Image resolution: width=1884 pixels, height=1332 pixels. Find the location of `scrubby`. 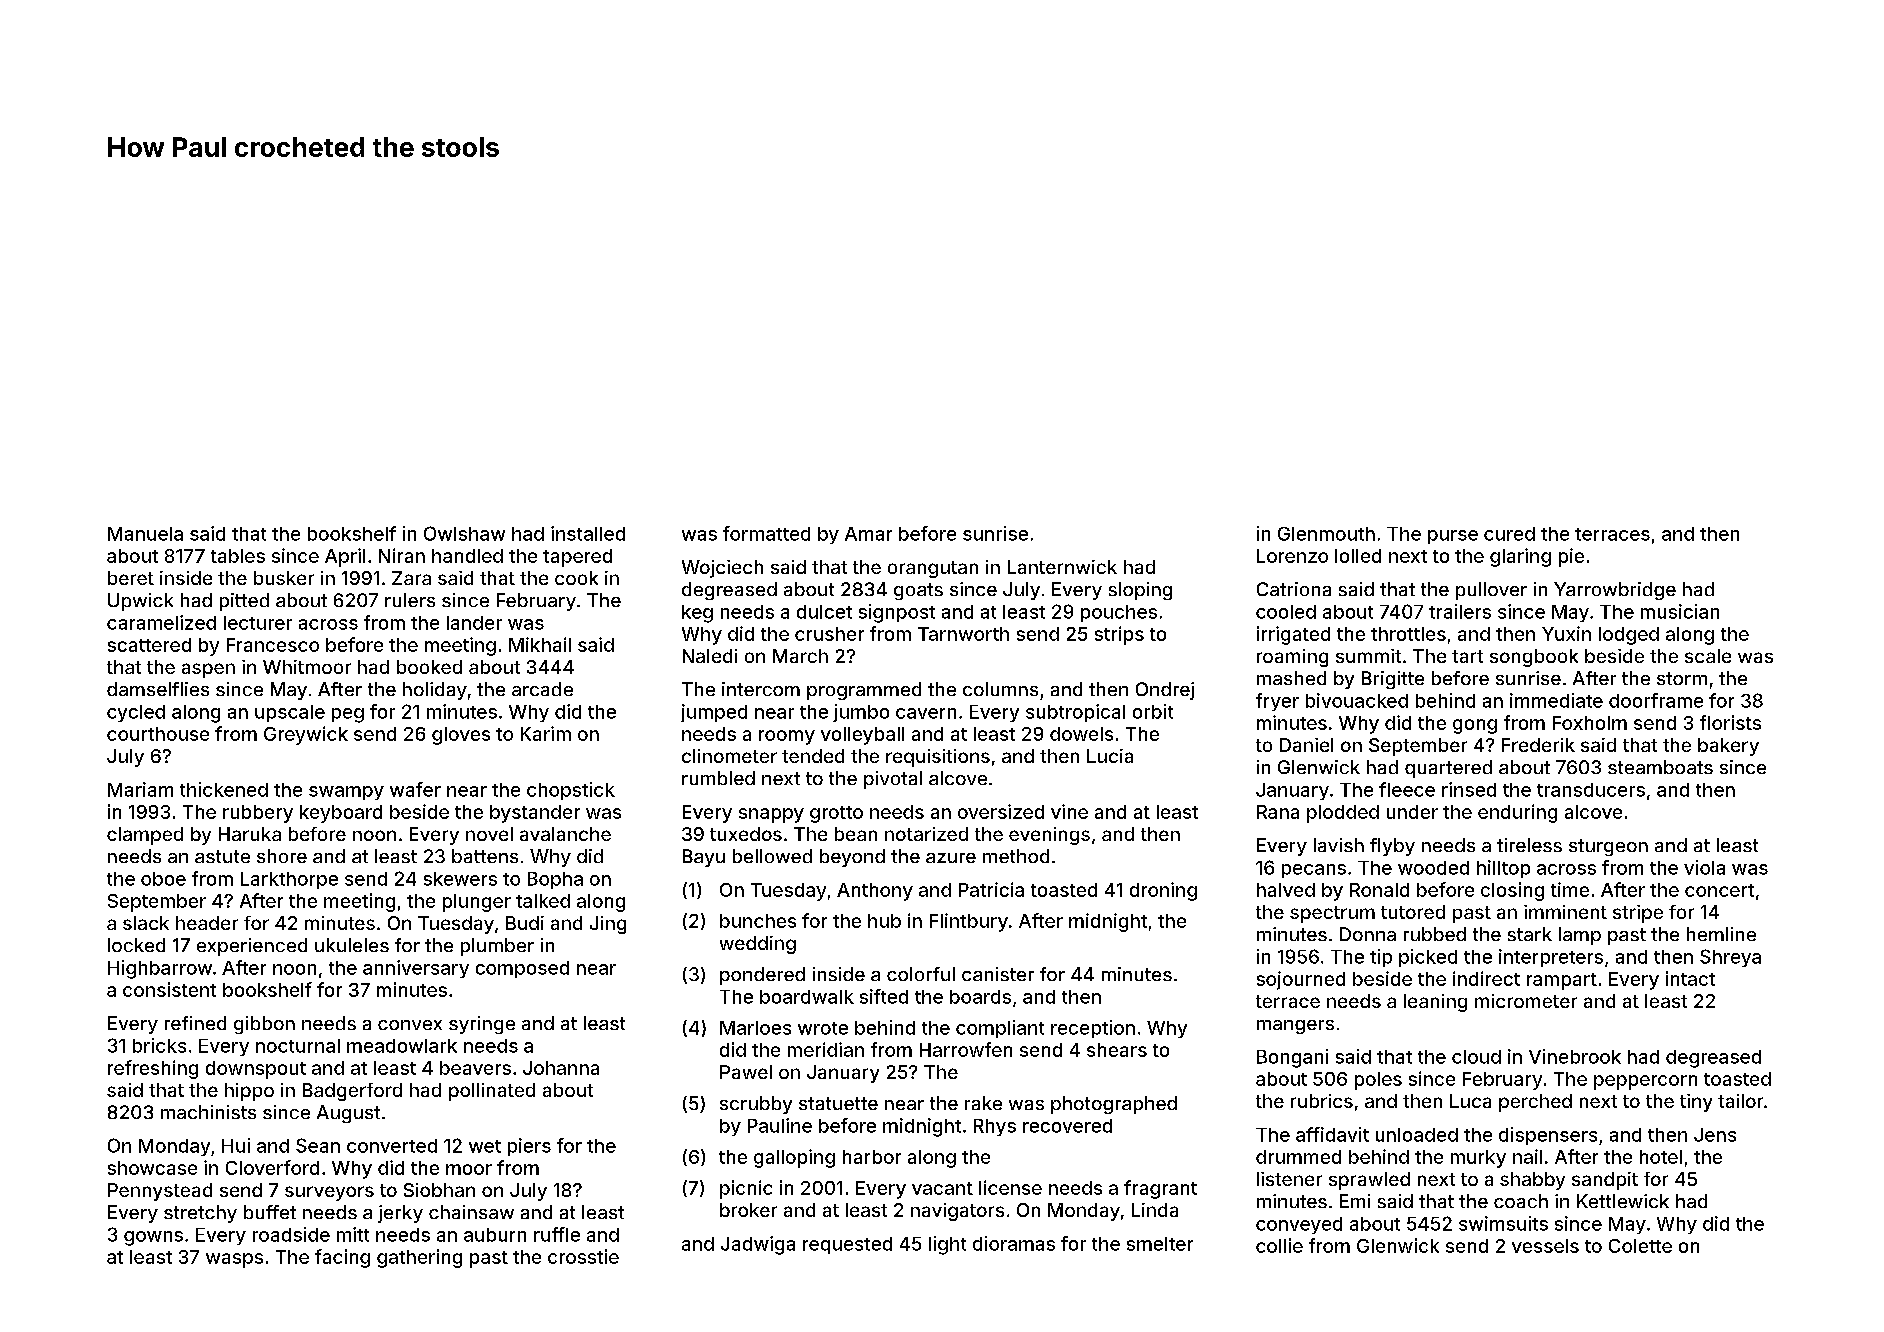

scrubby is located at coordinates (756, 1105).
